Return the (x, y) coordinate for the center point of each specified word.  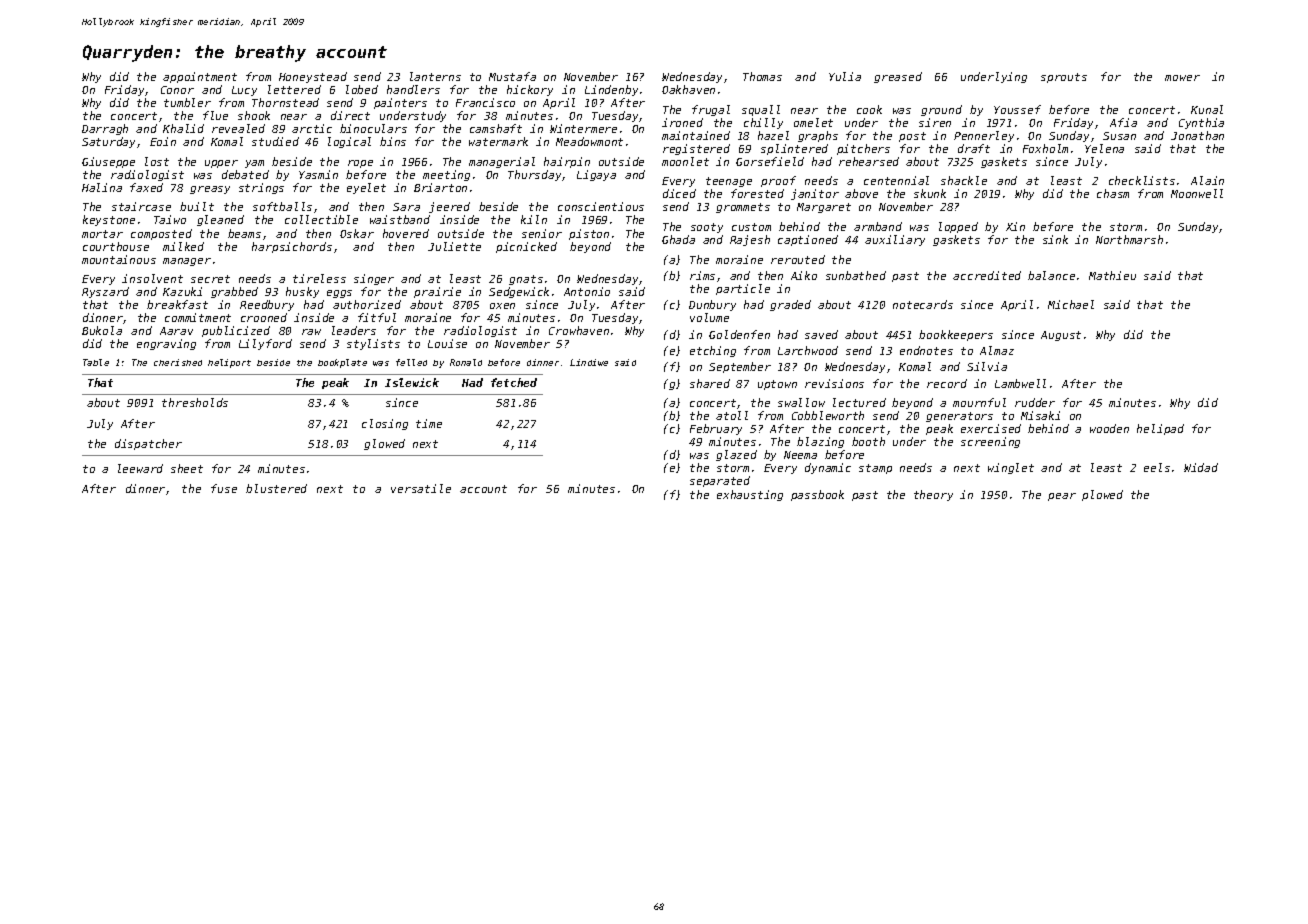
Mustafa (512, 76)
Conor (177, 90)
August (1061, 336)
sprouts (1064, 78)
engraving (166, 344)
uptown (777, 385)
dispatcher (148, 444)
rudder (1035, 402)
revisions (834, 383)
